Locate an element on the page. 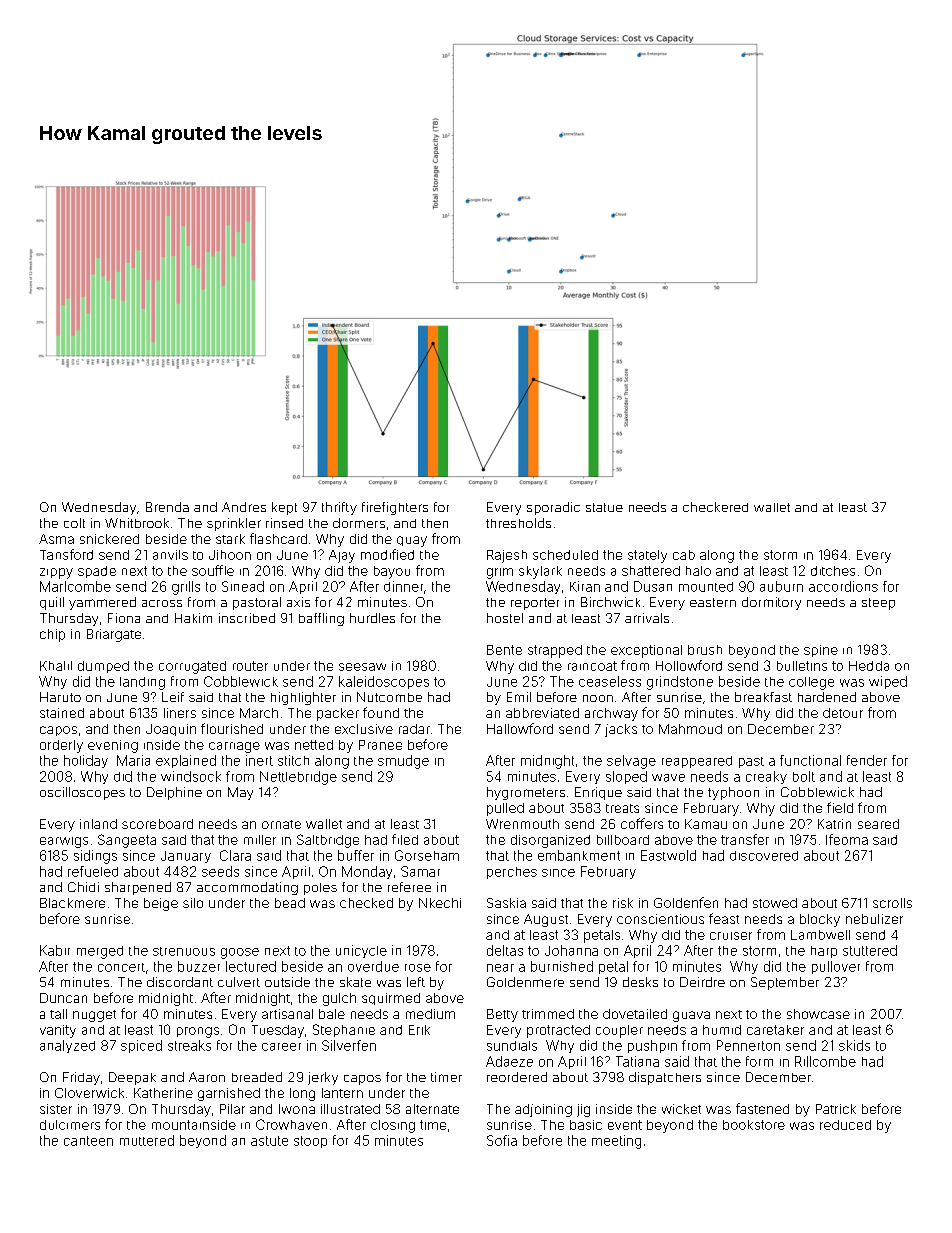 Image resolution: width=952 pixels, height=1233 pixels. Wrenmouth is located at coordinates (522, 824).
